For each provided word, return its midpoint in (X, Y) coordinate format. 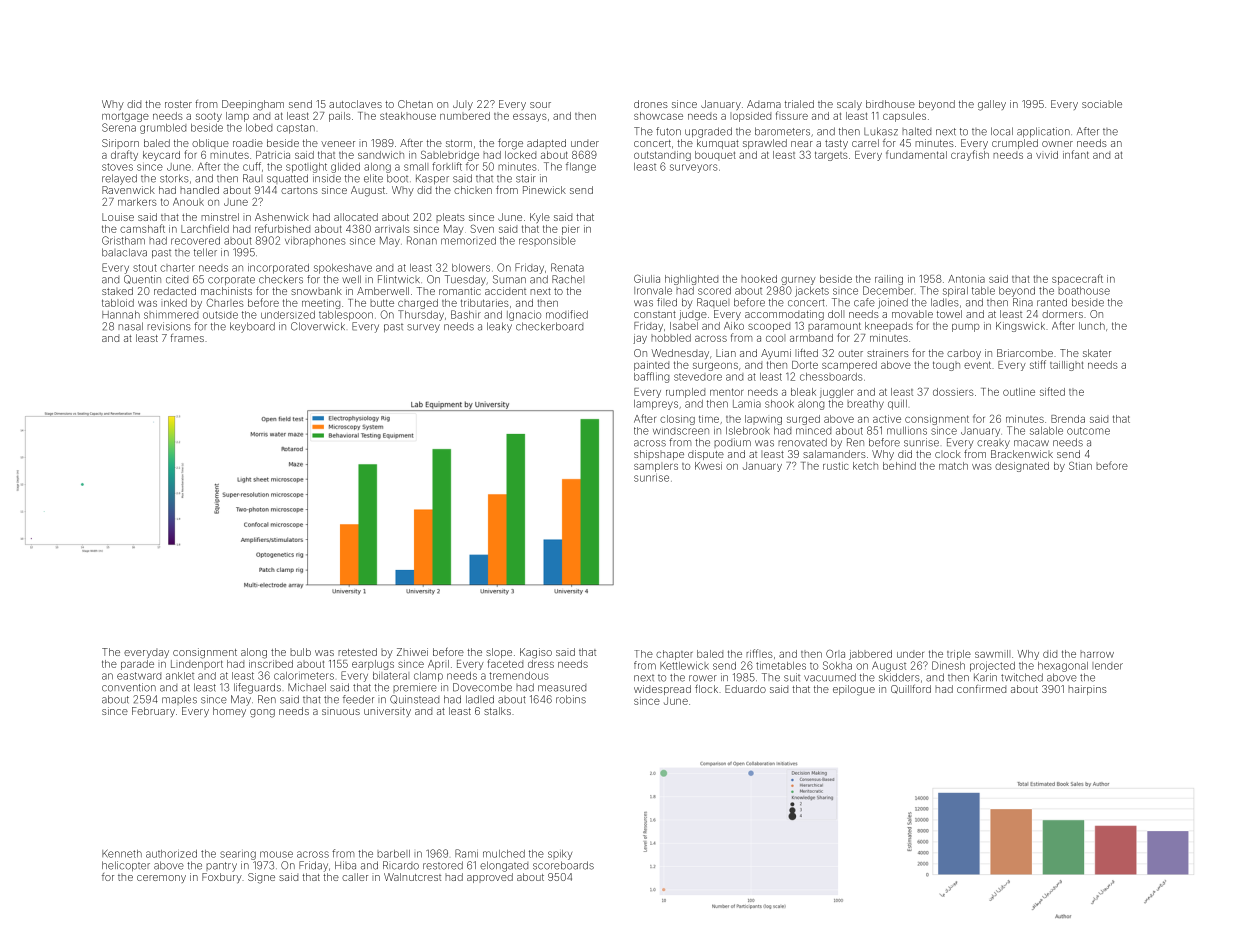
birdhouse (890, 104)
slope (499, 653)
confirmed (981, 689)
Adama (764, 104)
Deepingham (253, 105)
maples (179, 700)
